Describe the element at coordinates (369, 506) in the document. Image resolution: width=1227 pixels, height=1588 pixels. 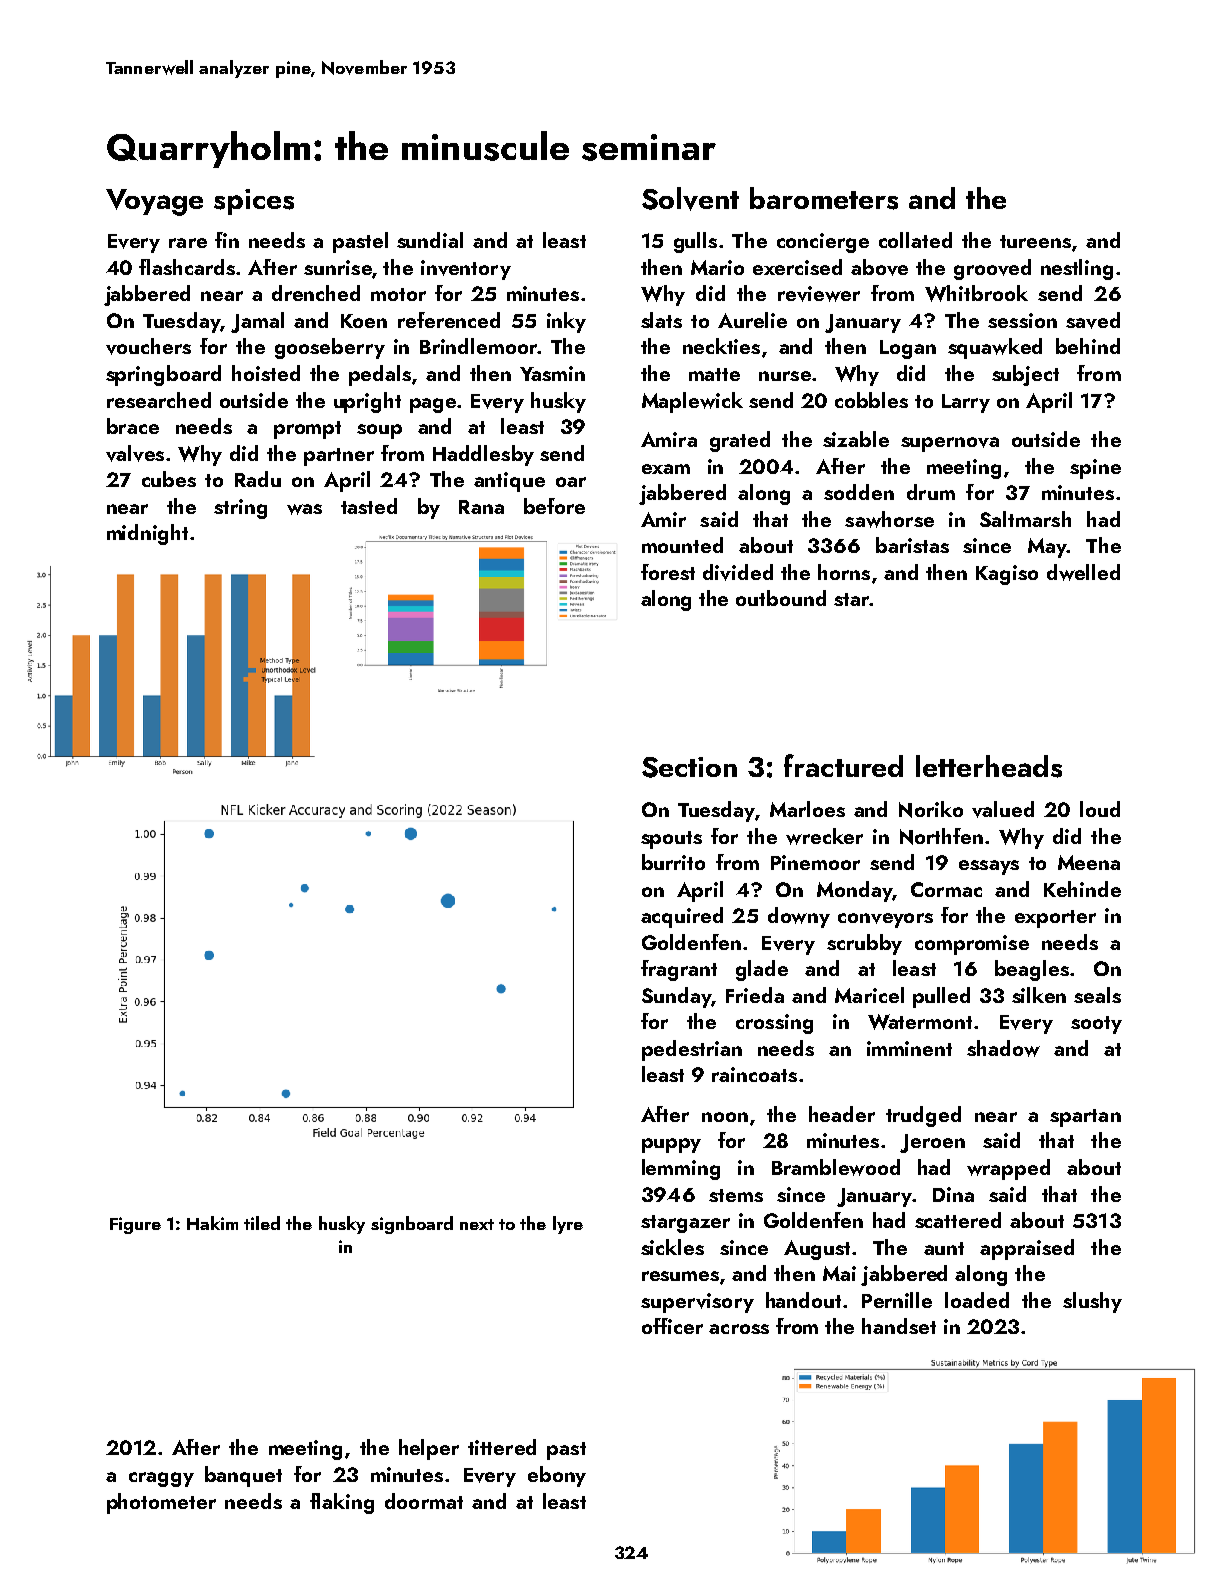
I see `tasted` at that location.
